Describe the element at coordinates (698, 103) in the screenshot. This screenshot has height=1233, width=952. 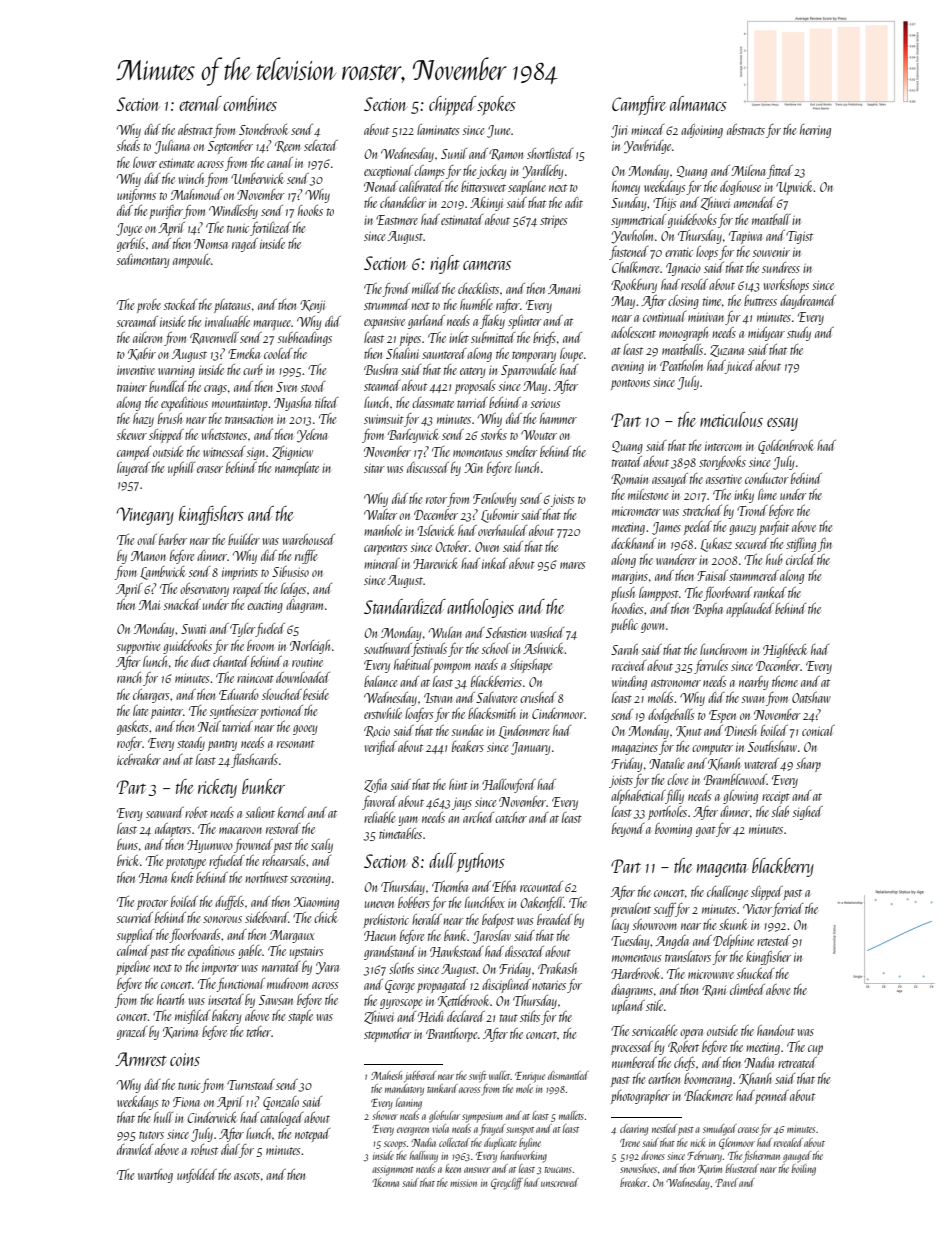
I see `almanacs` at that location.
